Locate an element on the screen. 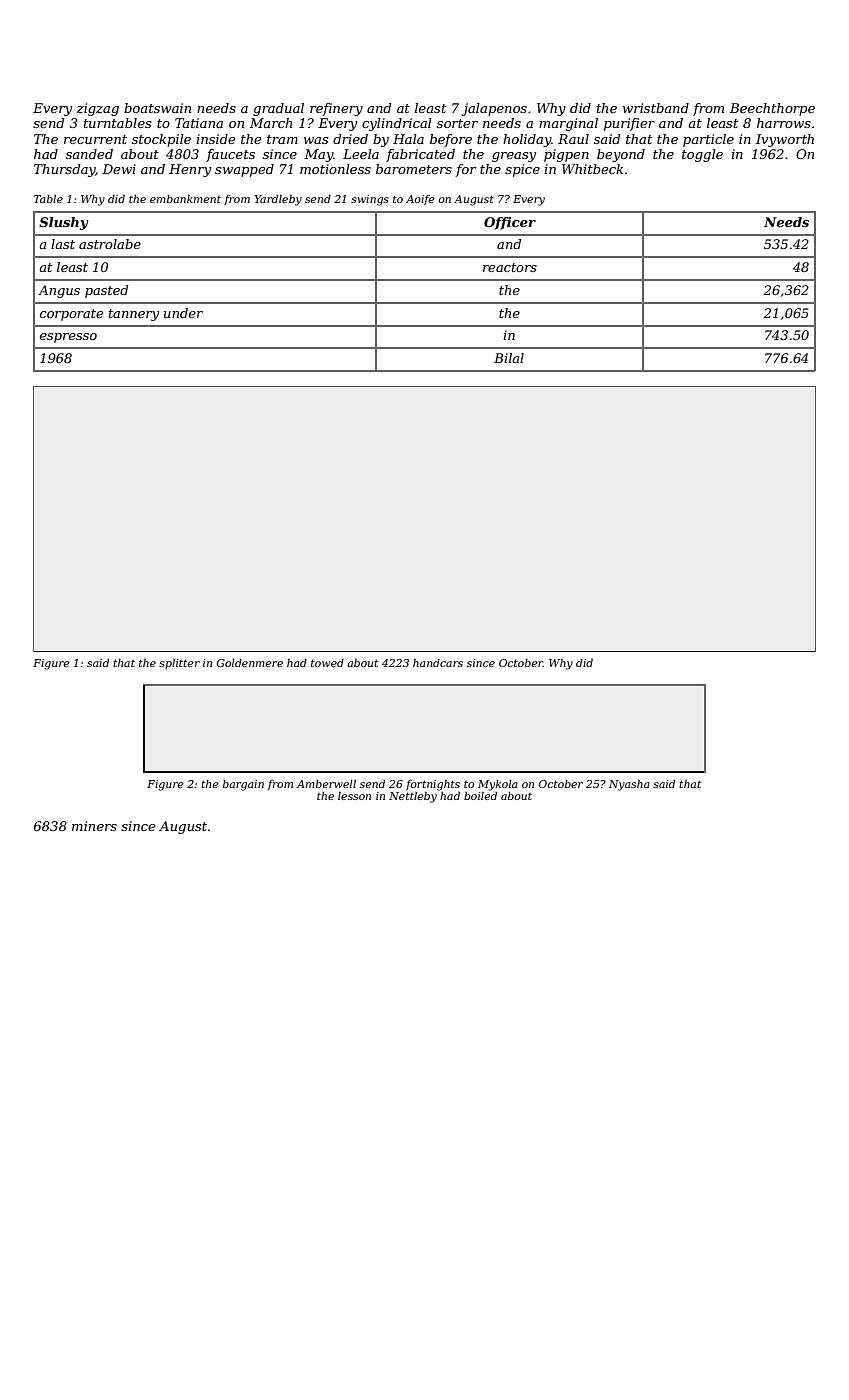 This screenshot has height=1400, width=849. towed is located at coordinates (327, 663).
